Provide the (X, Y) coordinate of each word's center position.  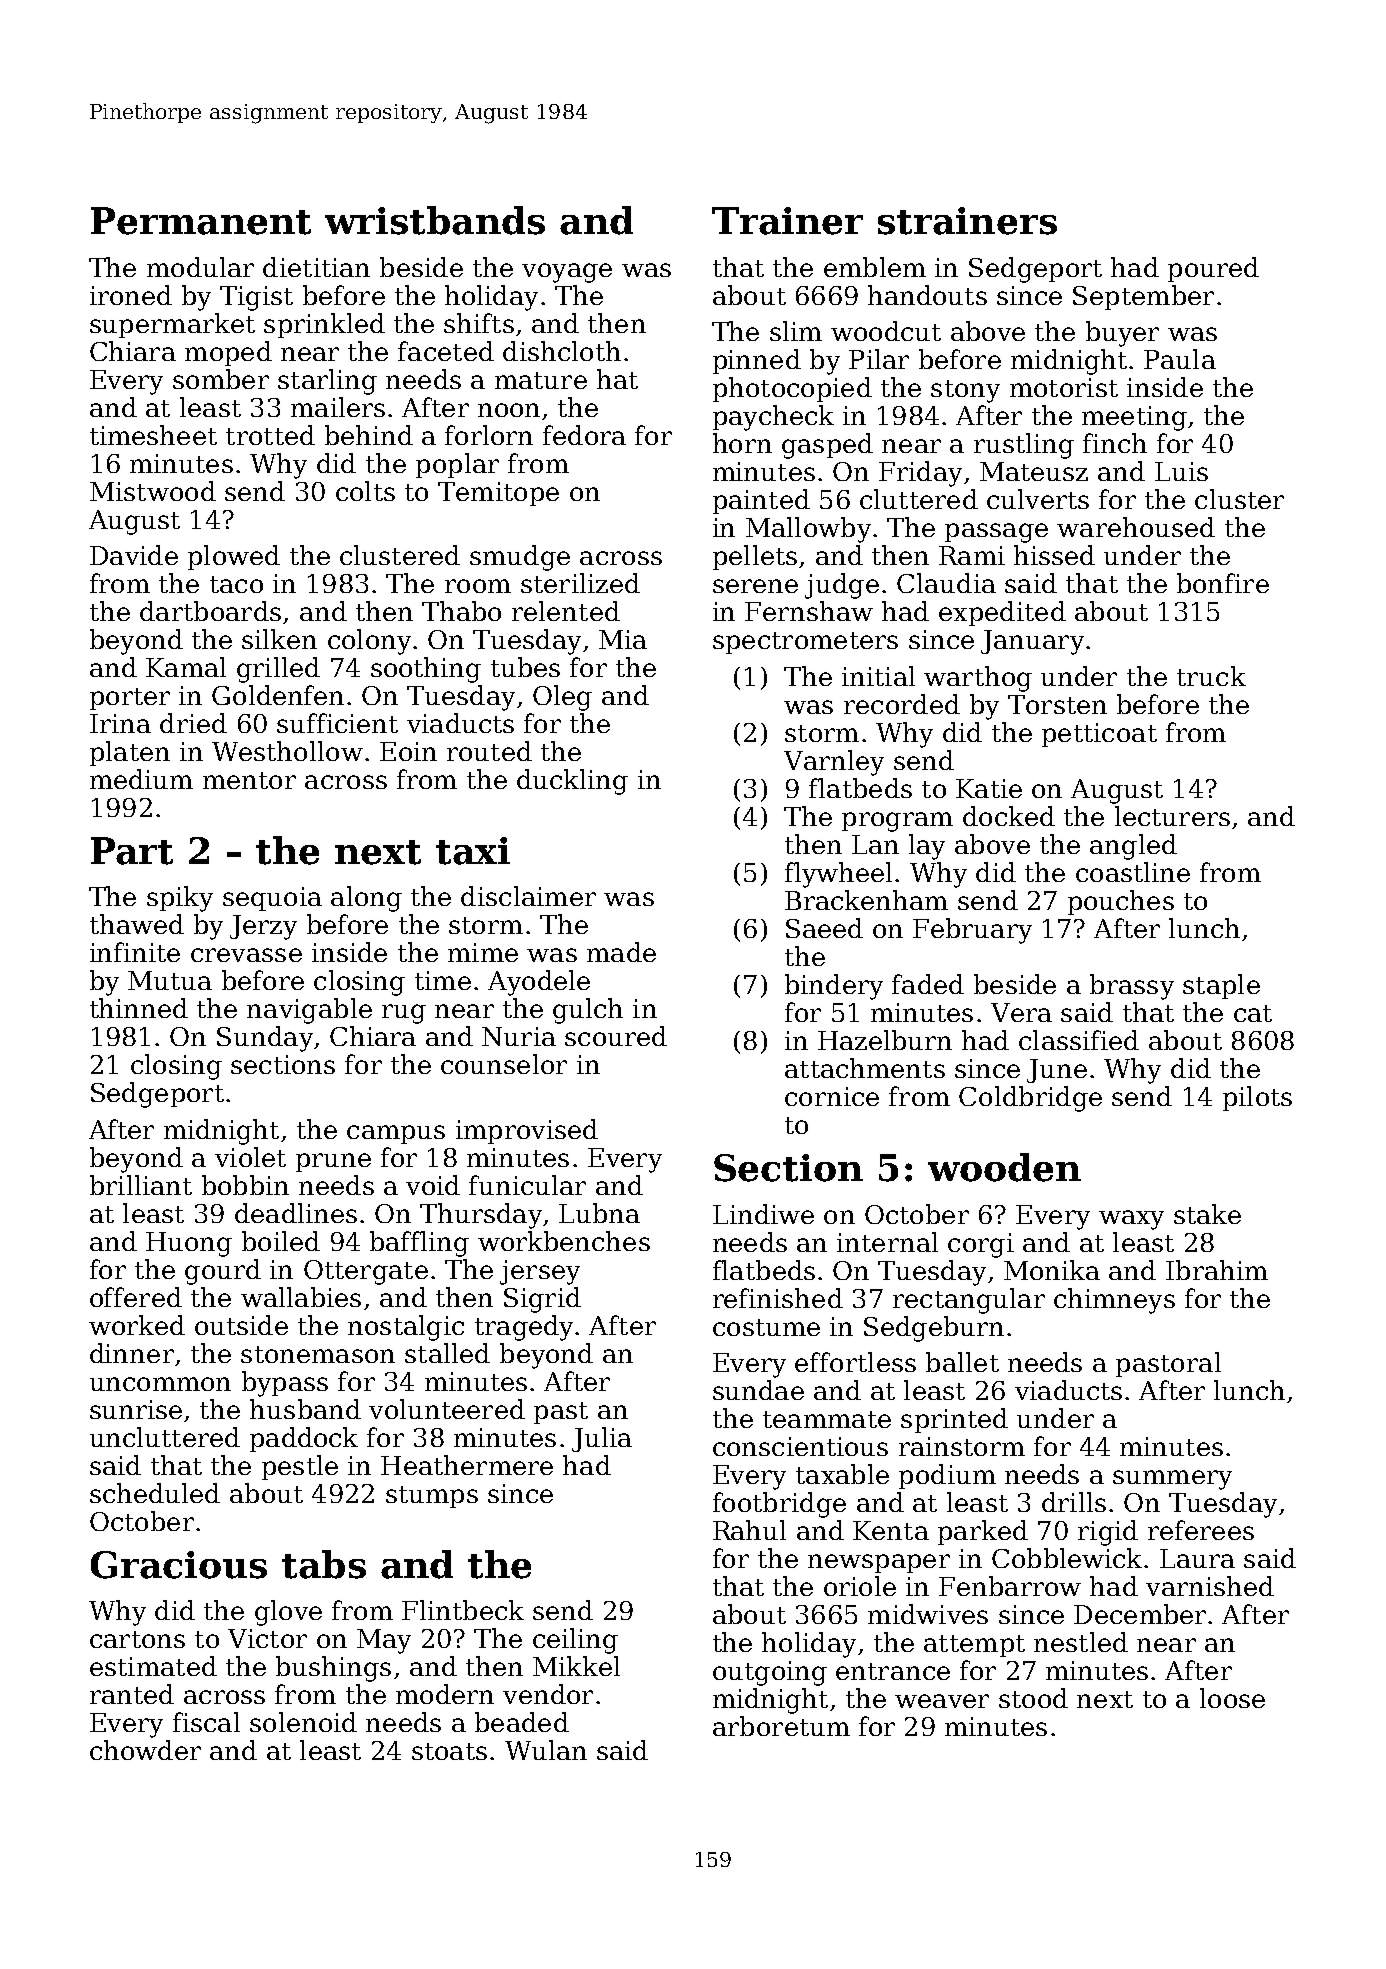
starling (327, 382)
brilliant (141, 1185)
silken (279, 639)
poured (1213, 269)
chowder (145, 1750)
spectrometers (805, 643)
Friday (920, 474)
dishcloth (562, 351)
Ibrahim (1217, 1270)
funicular (527, 1185)
